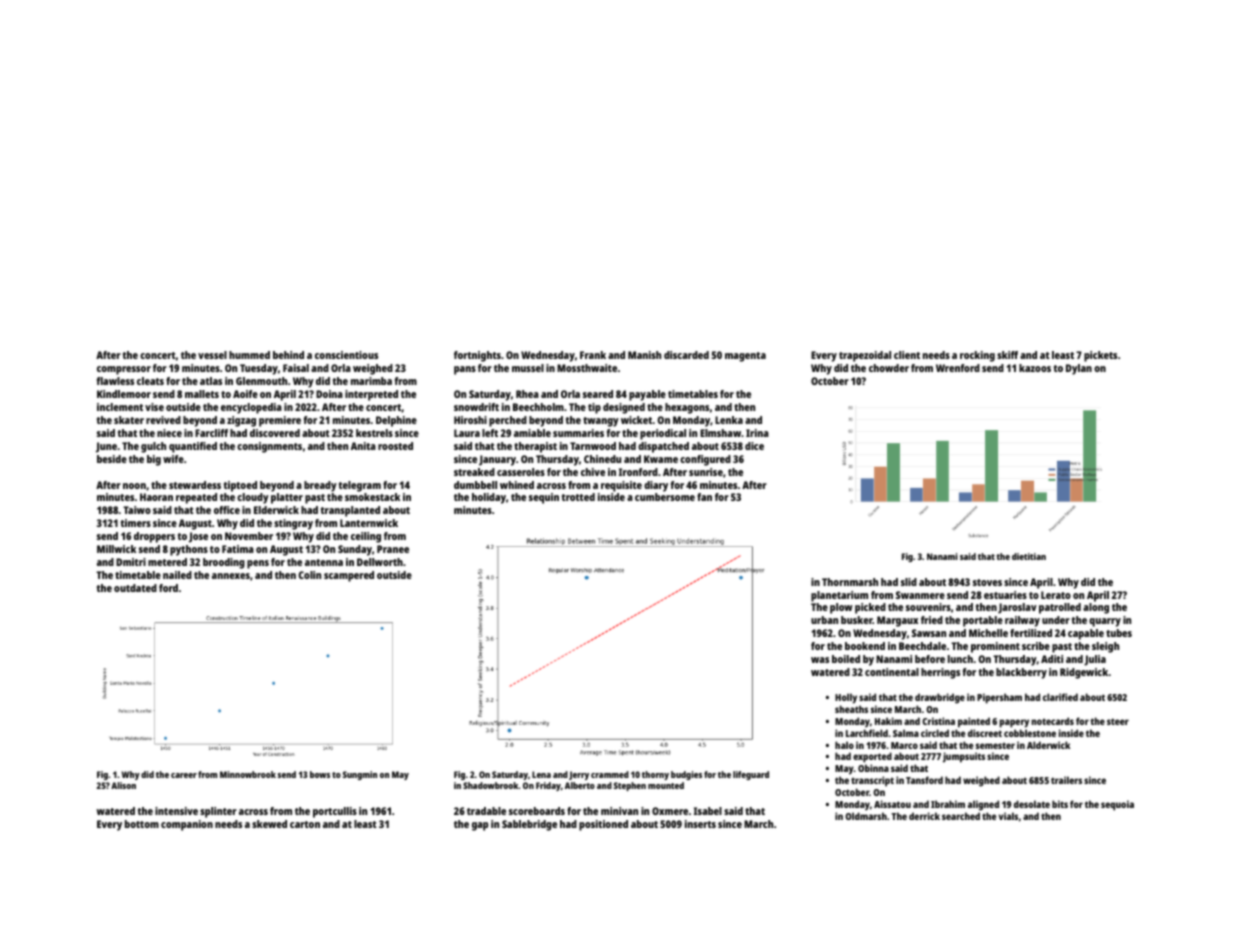 Image resolution: width=1233 pixels, height=952 pixels. I want to click on Dylan, so click(1079, 369).
